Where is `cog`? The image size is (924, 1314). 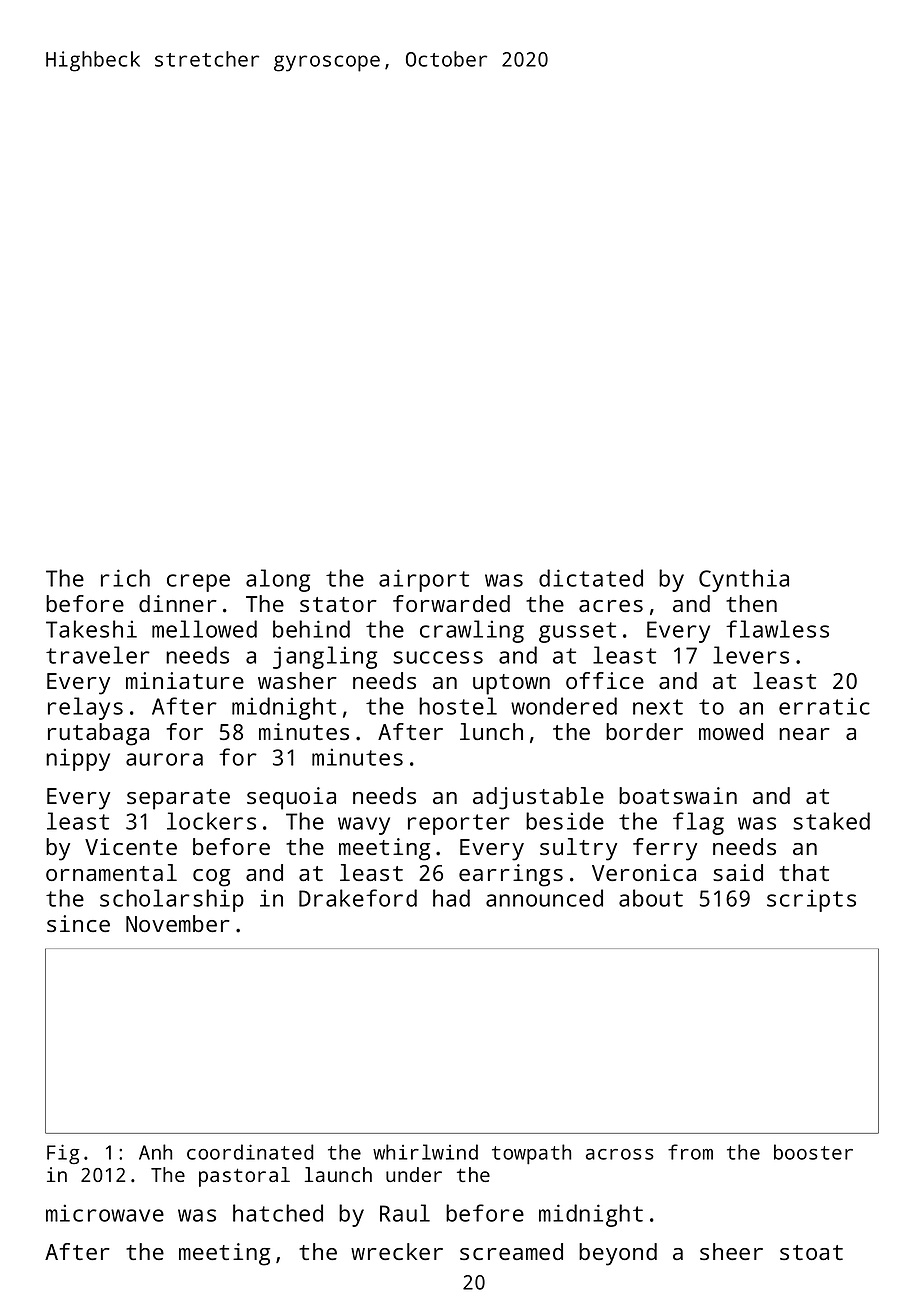
cog is located at coordinates (211, 878).
